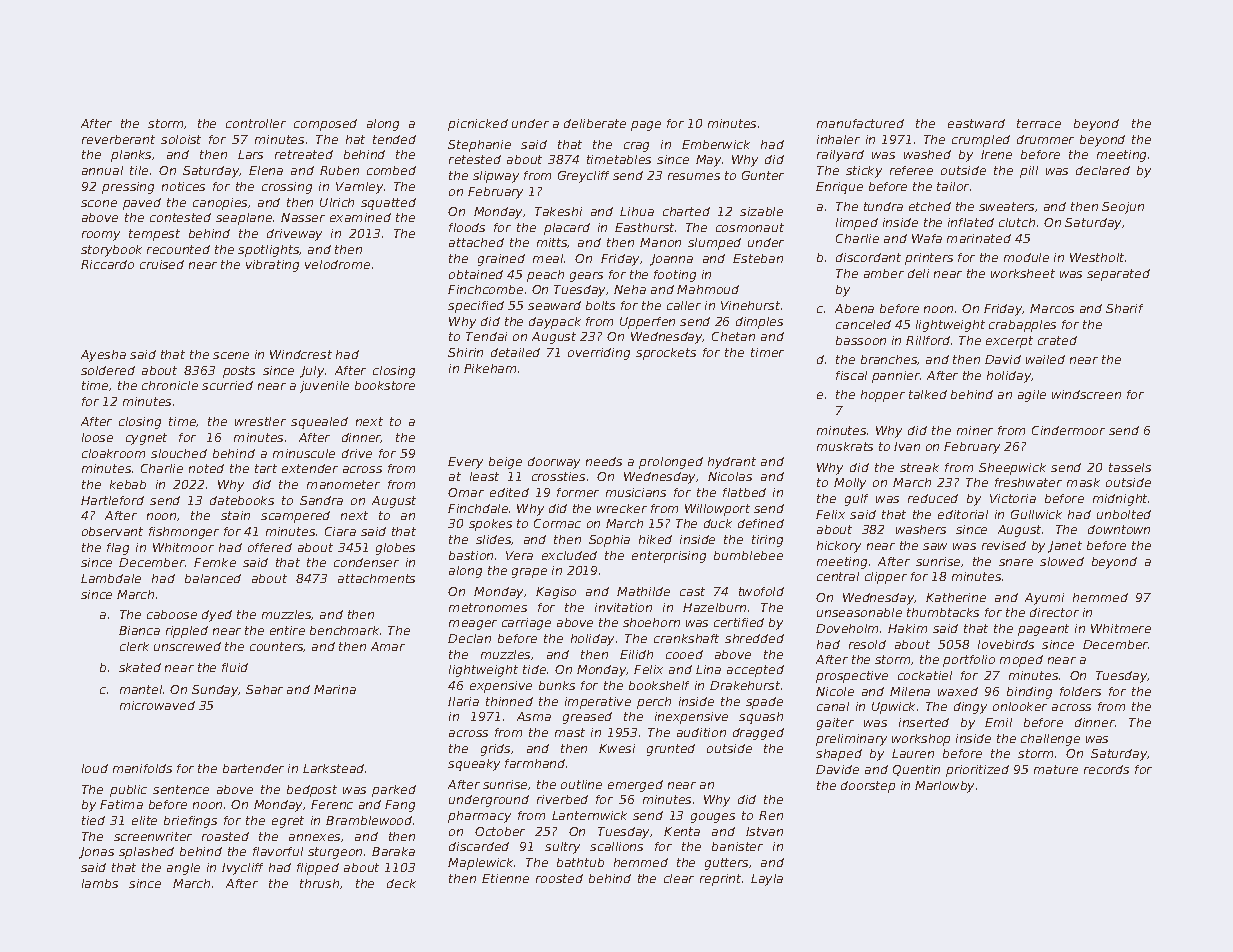 This screenshot has width=1233, height=952. Describe the element at coordinates (270, 547) in the screenshot. I see `offered` at that location.
